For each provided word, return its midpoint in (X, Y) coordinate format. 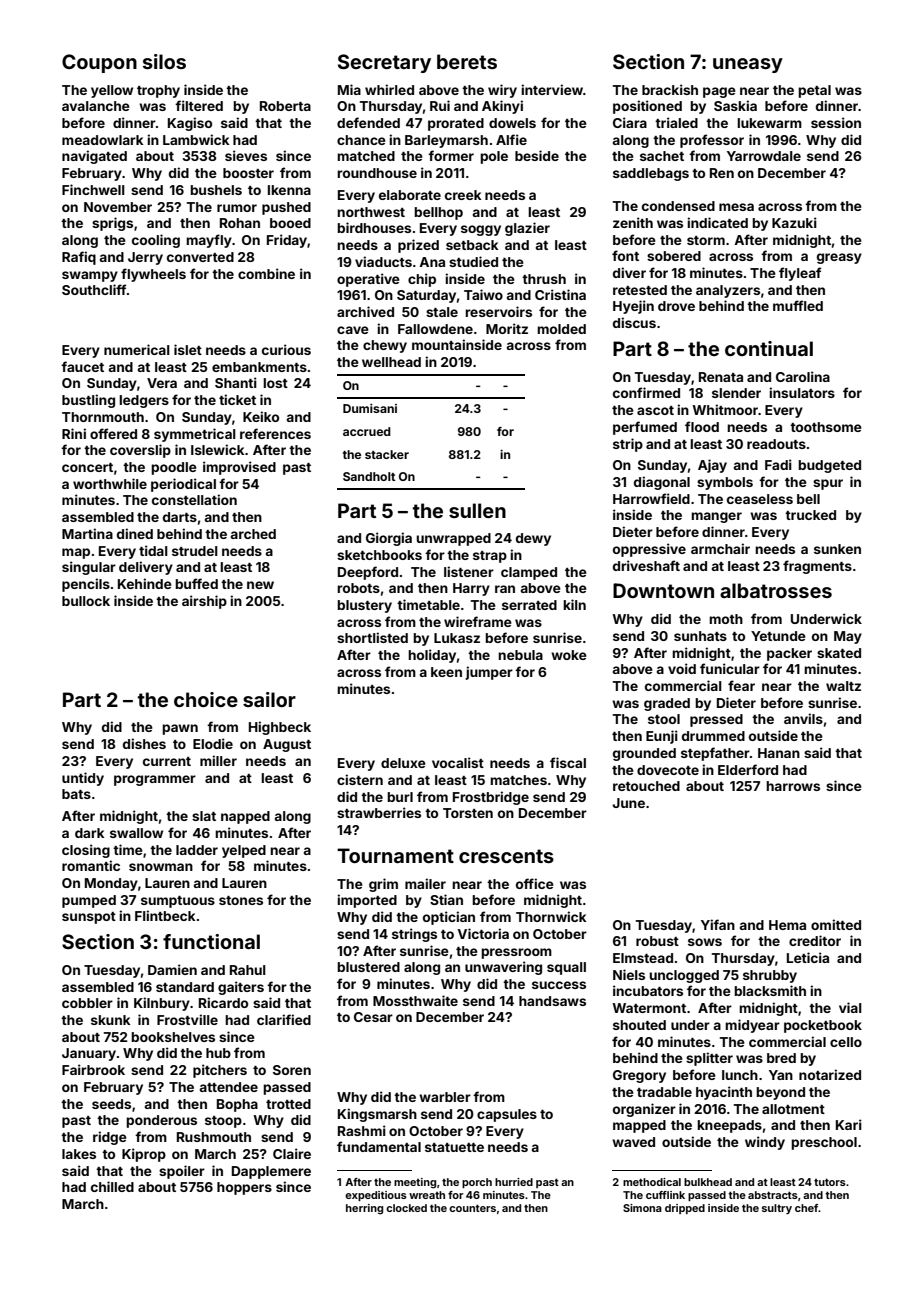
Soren (292, 1070)
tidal (153, 550)
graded (667, 704)
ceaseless (760, 499)
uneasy (748, 65)
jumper (489, 673)
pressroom (516, 953)
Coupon (99, 63)
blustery (364, 606)
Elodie (213, 743)
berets (467, 61)
